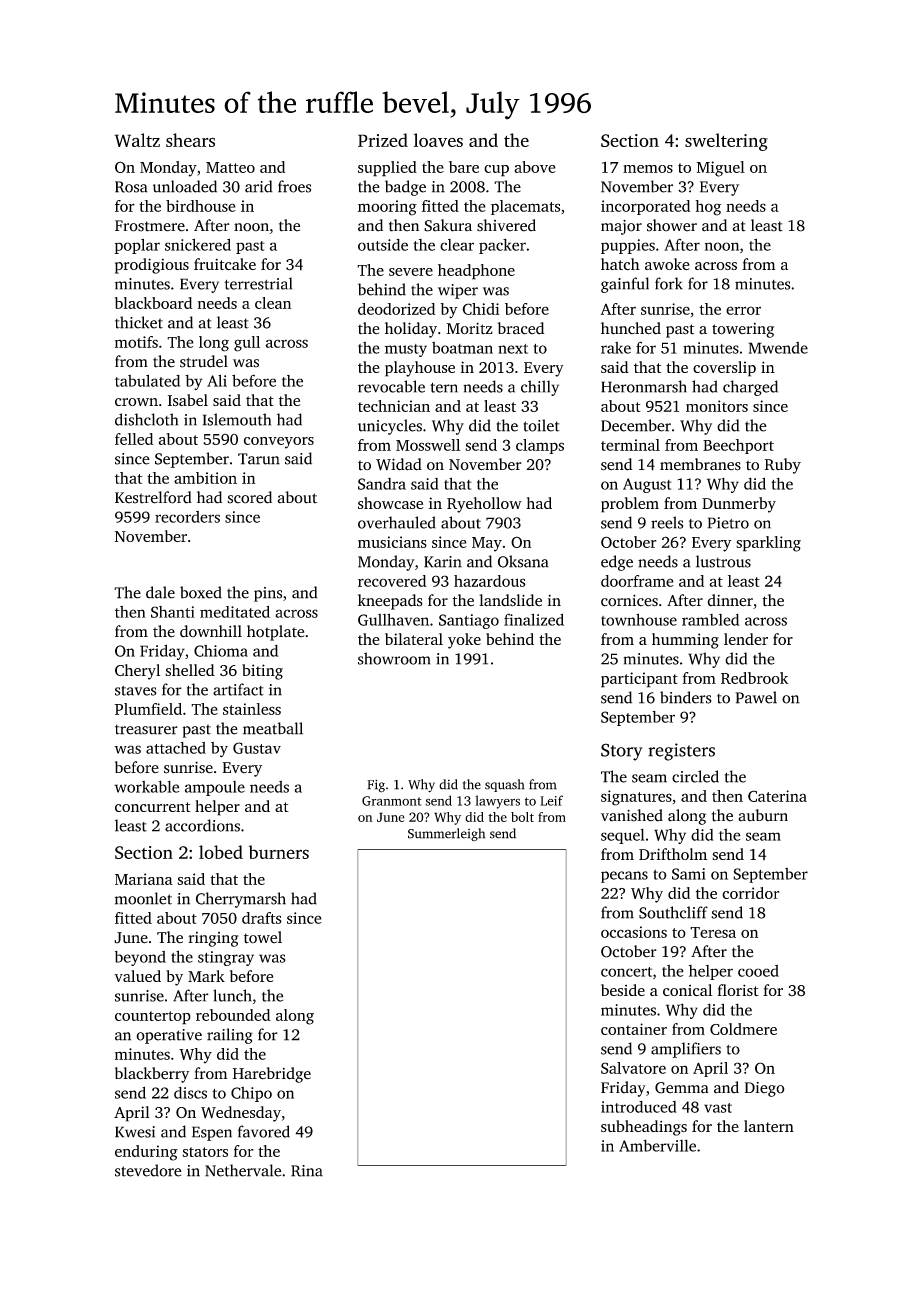 The width and height of the image is (924, 1308). What do you see at coordinates (411, 272) in the image?
I see `severe` at bounding box center [411, 272].
